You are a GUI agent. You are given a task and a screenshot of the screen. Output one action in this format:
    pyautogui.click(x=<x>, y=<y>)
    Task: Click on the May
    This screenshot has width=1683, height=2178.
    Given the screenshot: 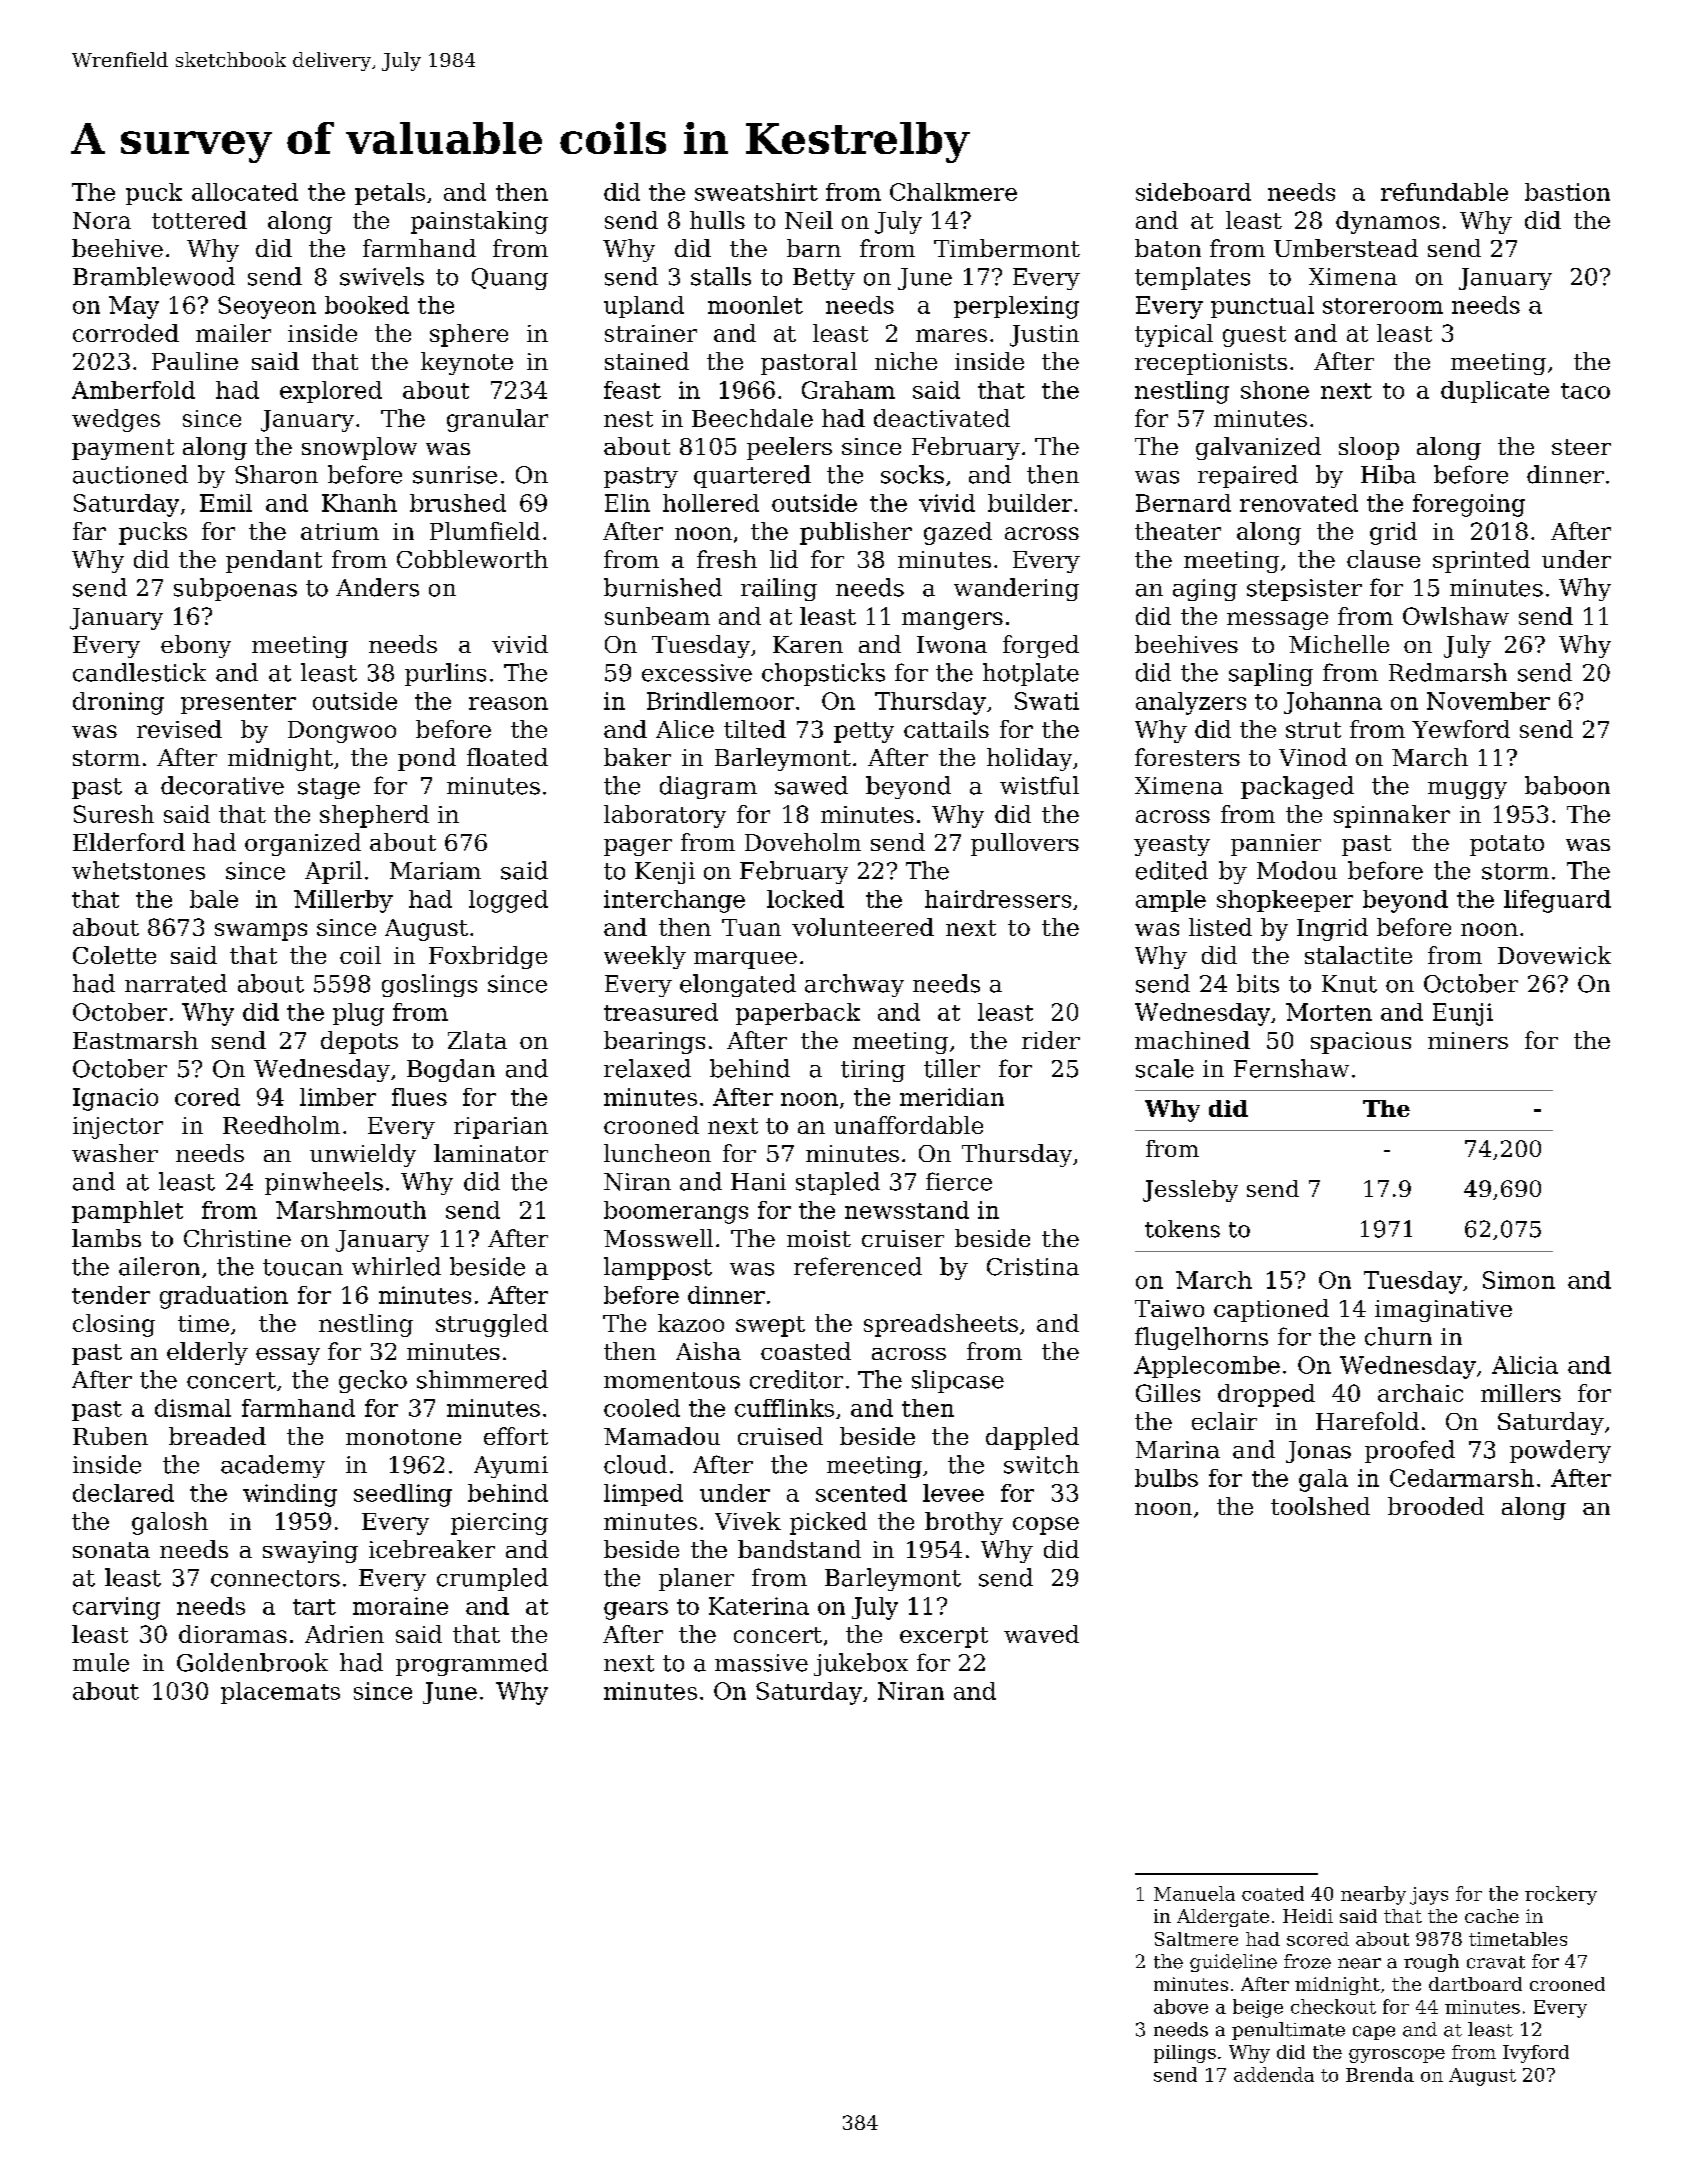 What is the action you would take?
    pyautogui.click(x=134, y=307)
